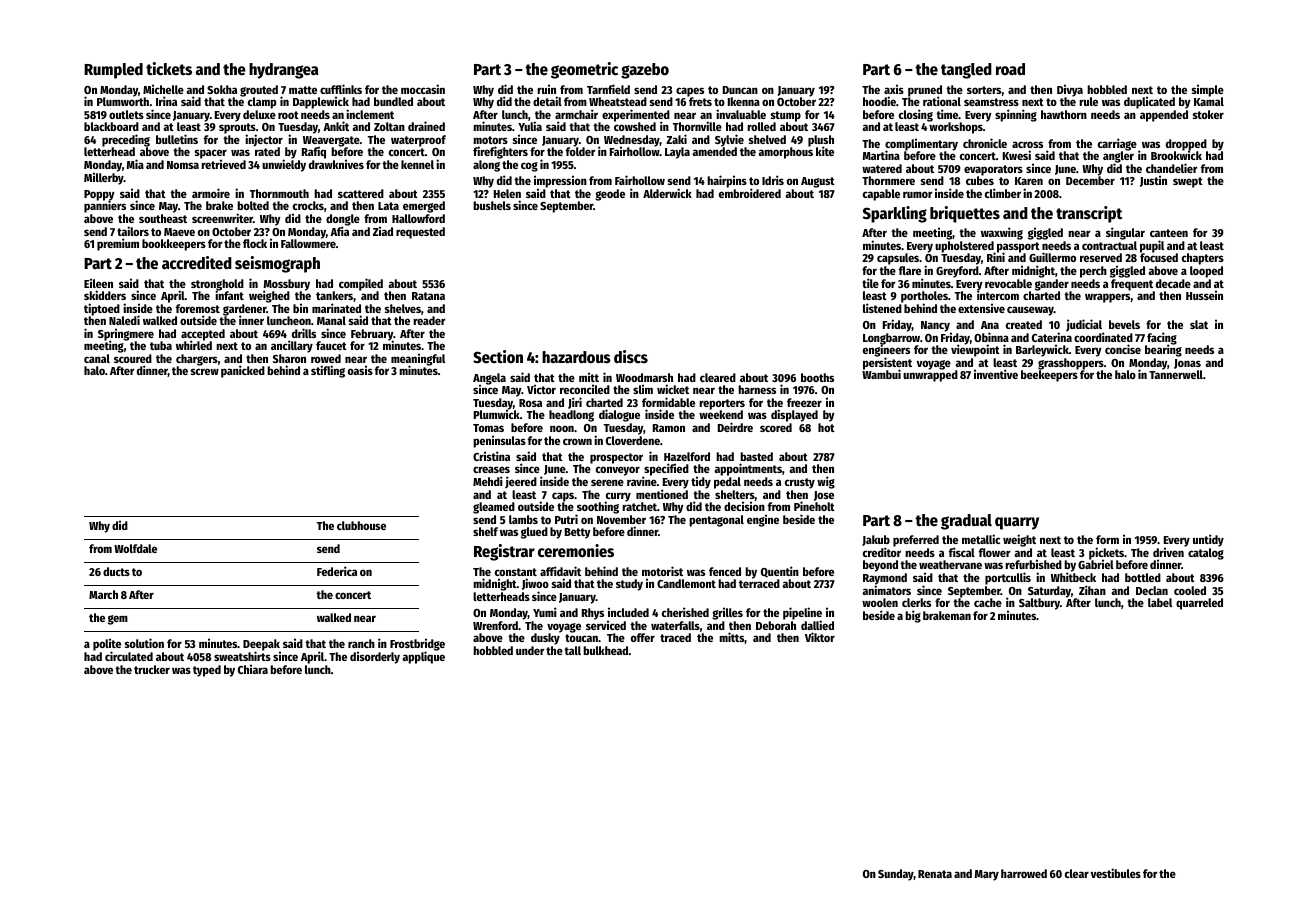 Image resolution: width=1308 pixels, height=924 pixels. Describe the element at coordinates (686, 583) in the image. I see `Candlemont` at that location.
